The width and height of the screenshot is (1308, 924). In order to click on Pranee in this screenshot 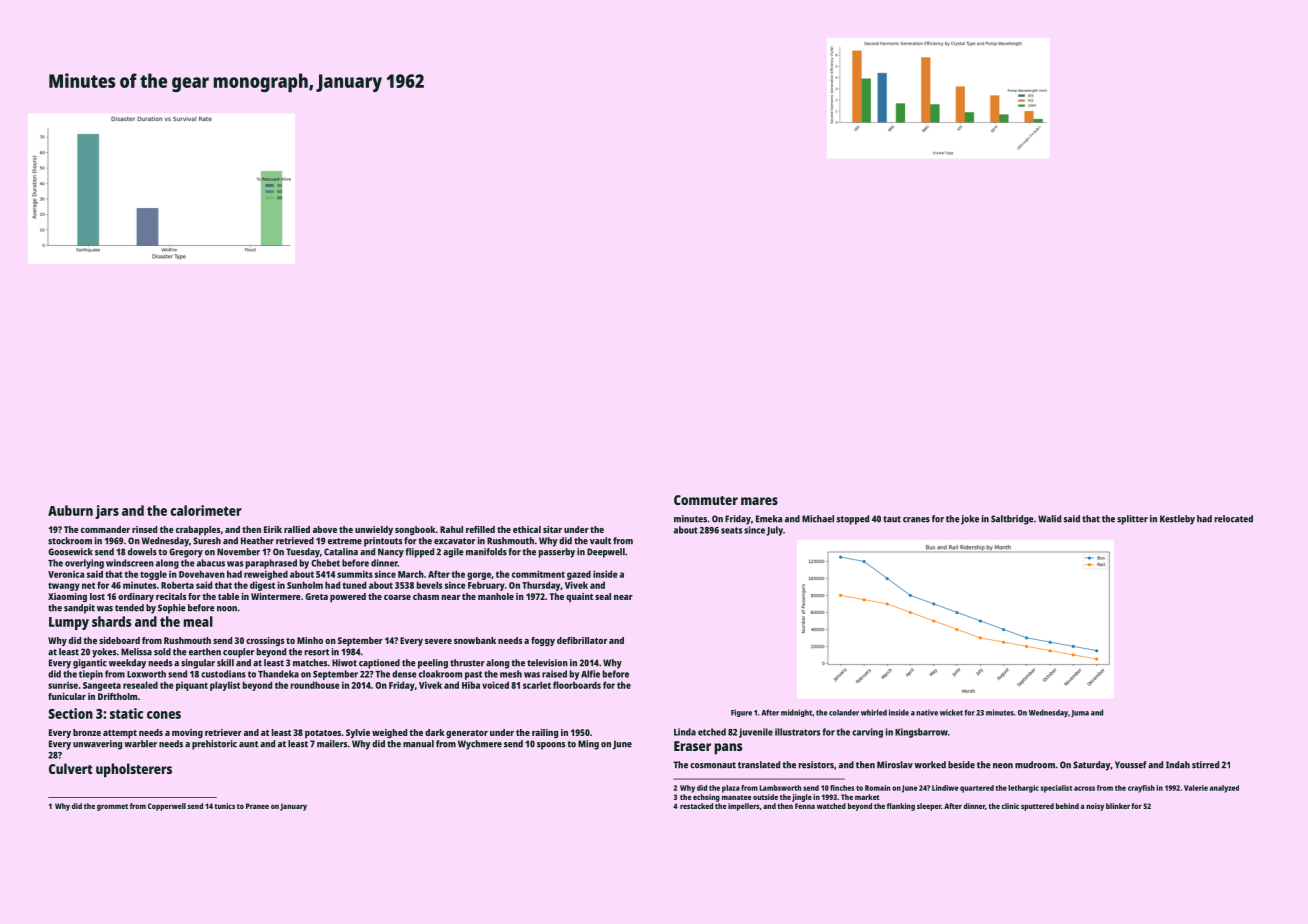, I will do `click(257, 806)`.
